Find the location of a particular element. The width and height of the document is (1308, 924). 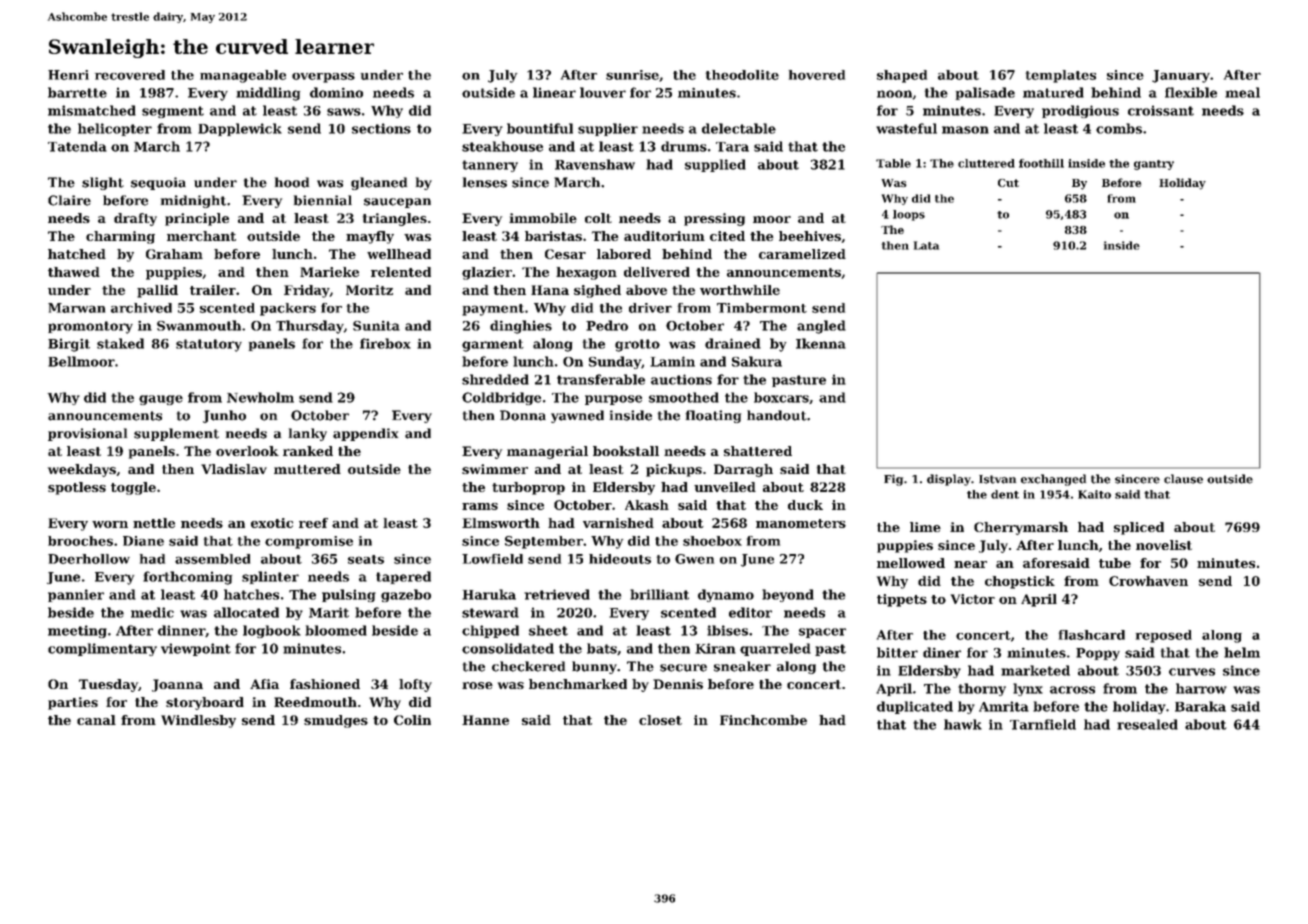

cluttered is located at coordinates (986, 163).
